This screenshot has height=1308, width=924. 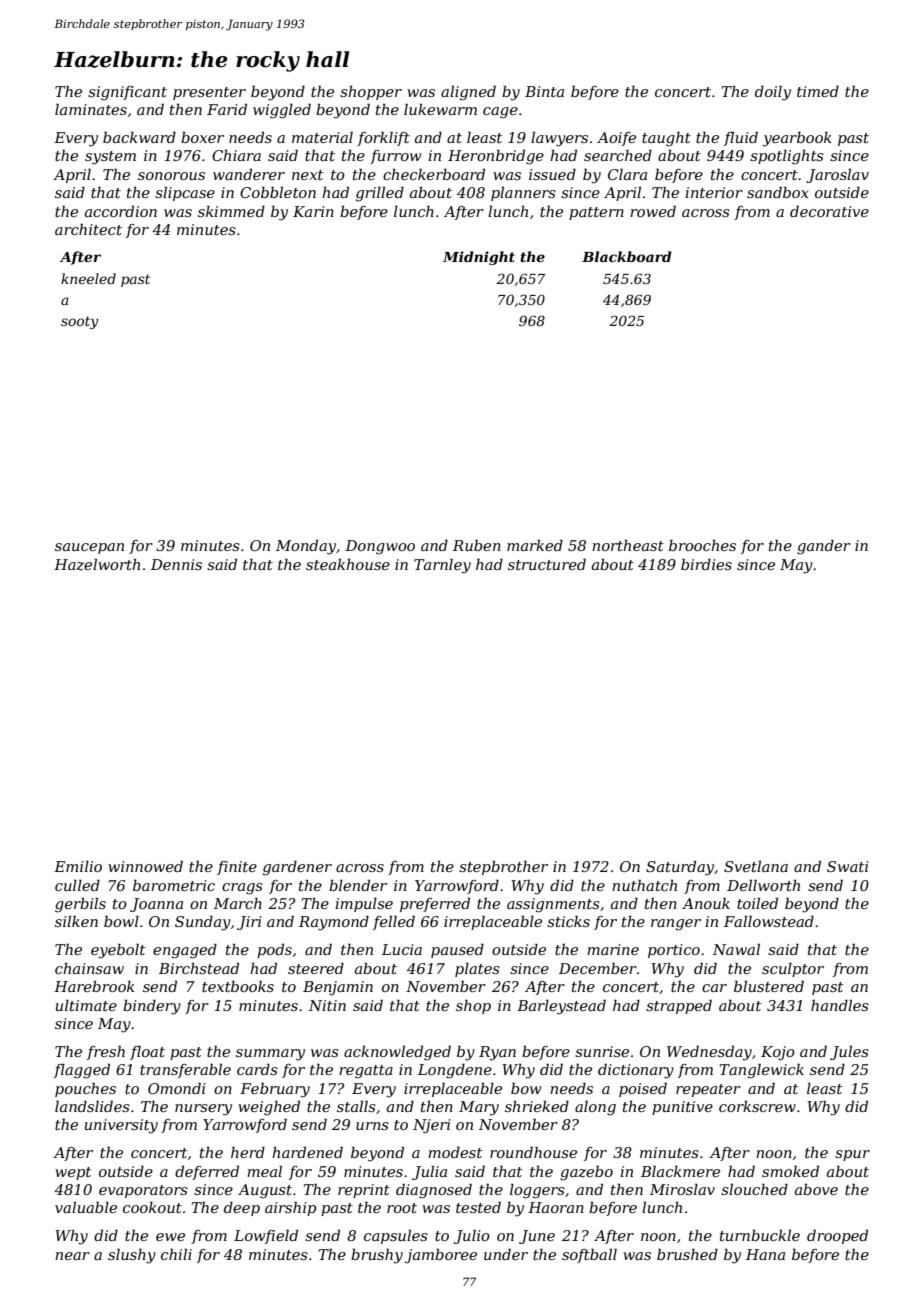 What do you see at coordinates (778, 192) in the screenshot?
I see `sandbox` at bounding box center [778, 192].
